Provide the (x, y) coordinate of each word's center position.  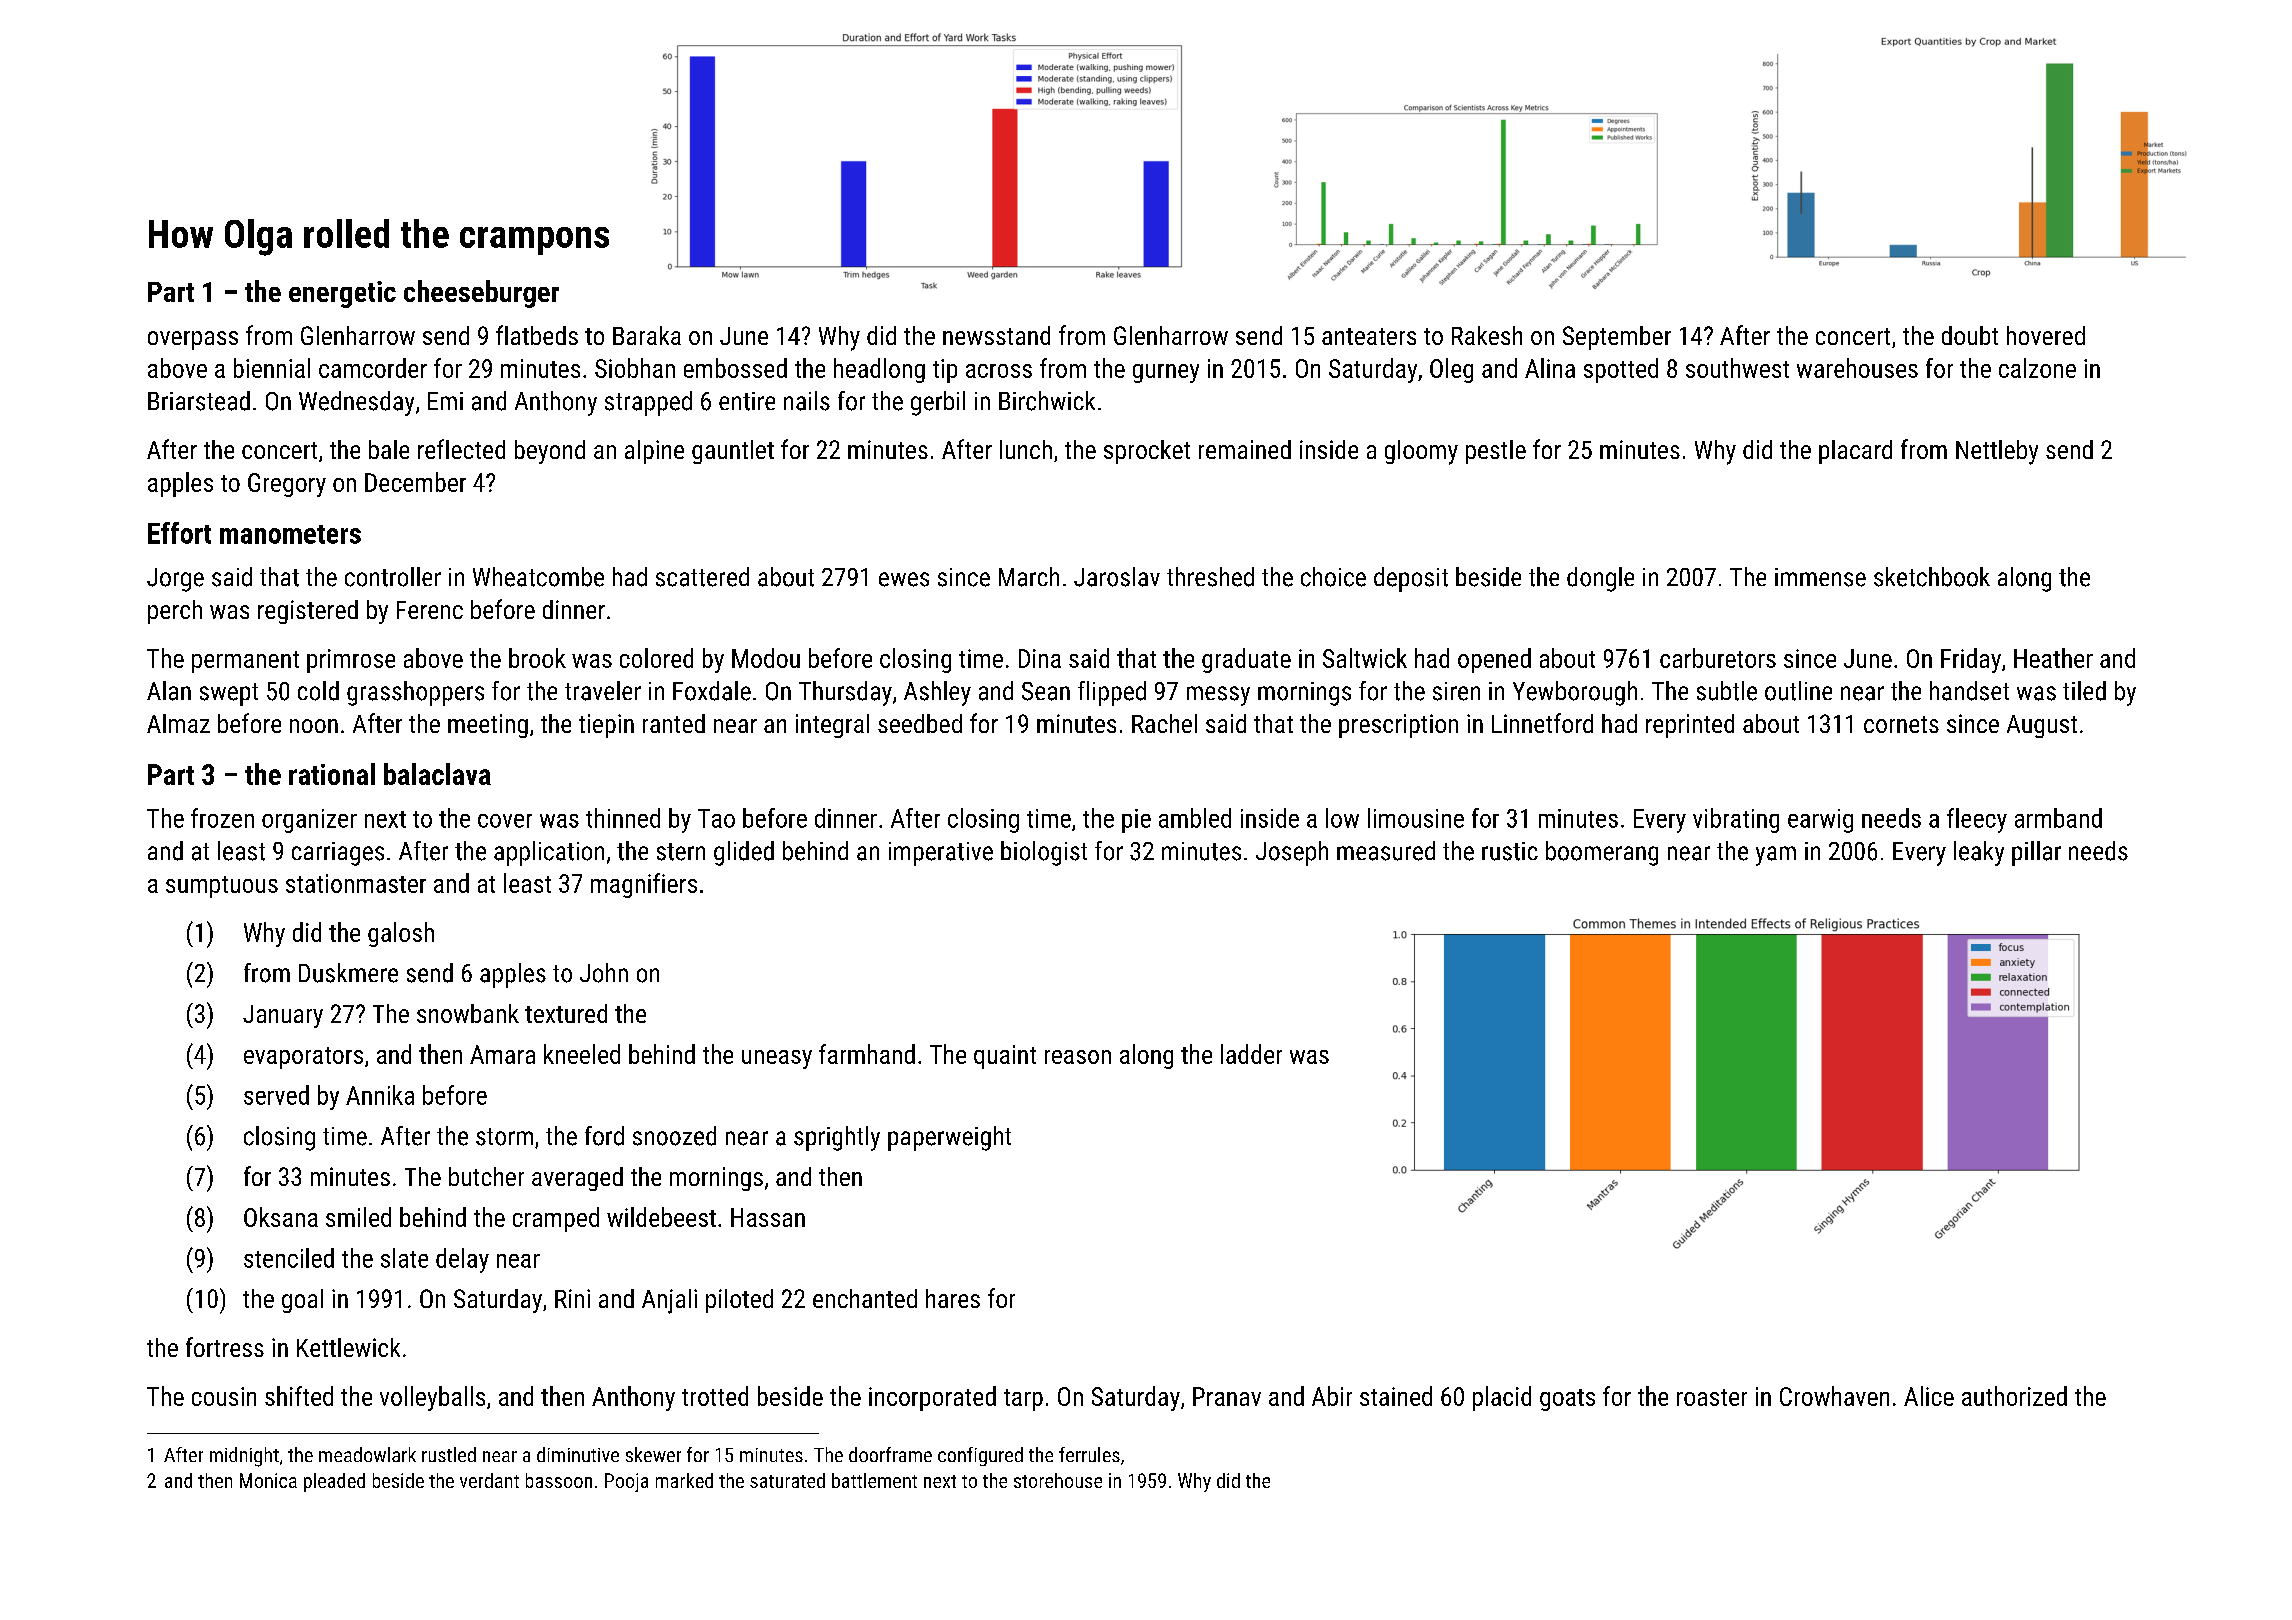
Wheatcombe (538, 577)
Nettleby (1997, 452)
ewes (904, 579)
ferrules (1089, 1454)
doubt (1970, 335)
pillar (2036, 853)
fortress (225, 1347)
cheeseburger (481, 294)
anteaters (1369, 336)
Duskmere (348, 973)
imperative (941, 854)
